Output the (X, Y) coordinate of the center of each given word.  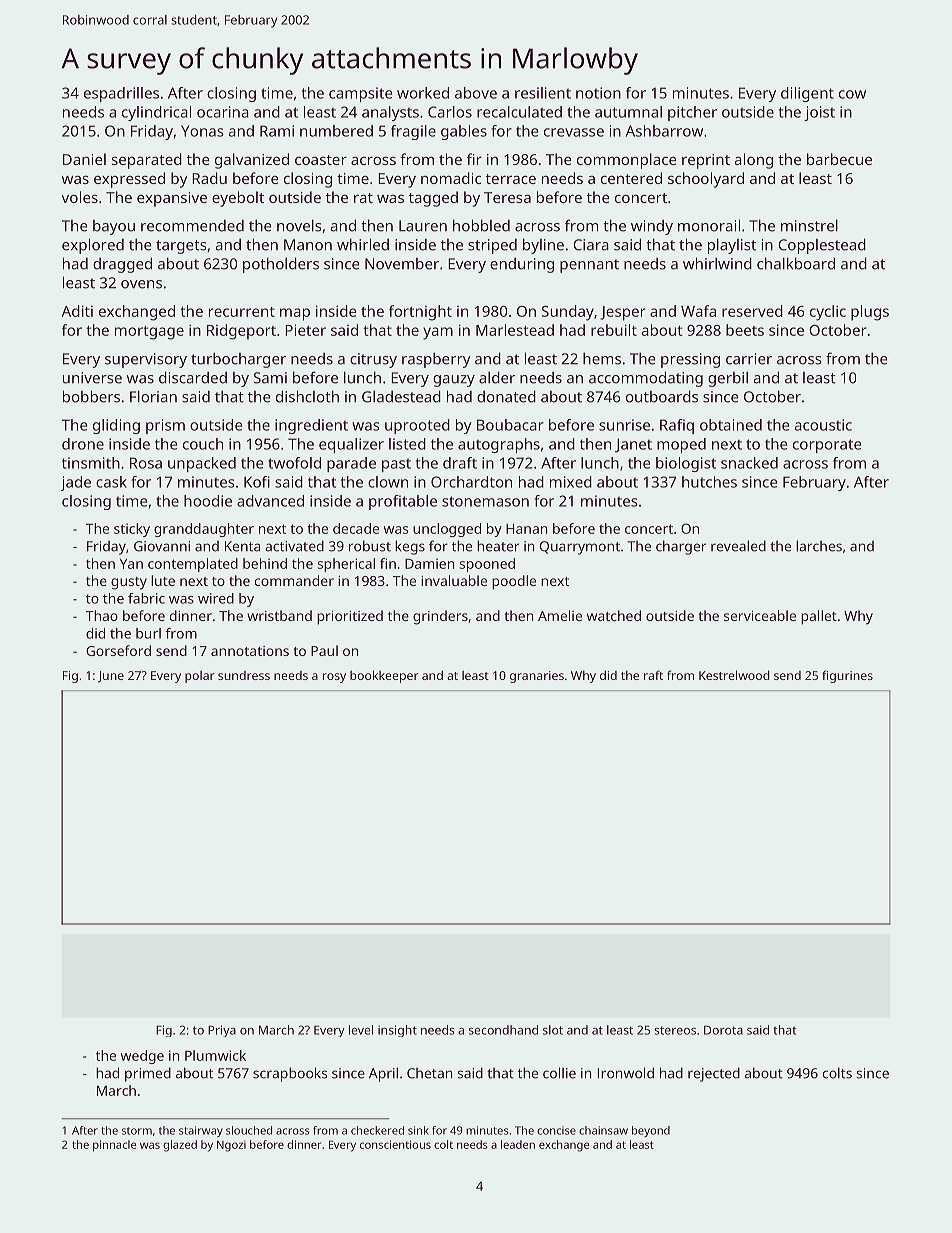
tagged (433, 199)
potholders (281, 265)
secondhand (503, 1030)
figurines (847, 676)
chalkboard (796, 263)
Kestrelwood (734, 675)
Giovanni (162, 546)
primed (148, 1074)
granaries (537, 677)
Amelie (560, 615)
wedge (142, 1057)
